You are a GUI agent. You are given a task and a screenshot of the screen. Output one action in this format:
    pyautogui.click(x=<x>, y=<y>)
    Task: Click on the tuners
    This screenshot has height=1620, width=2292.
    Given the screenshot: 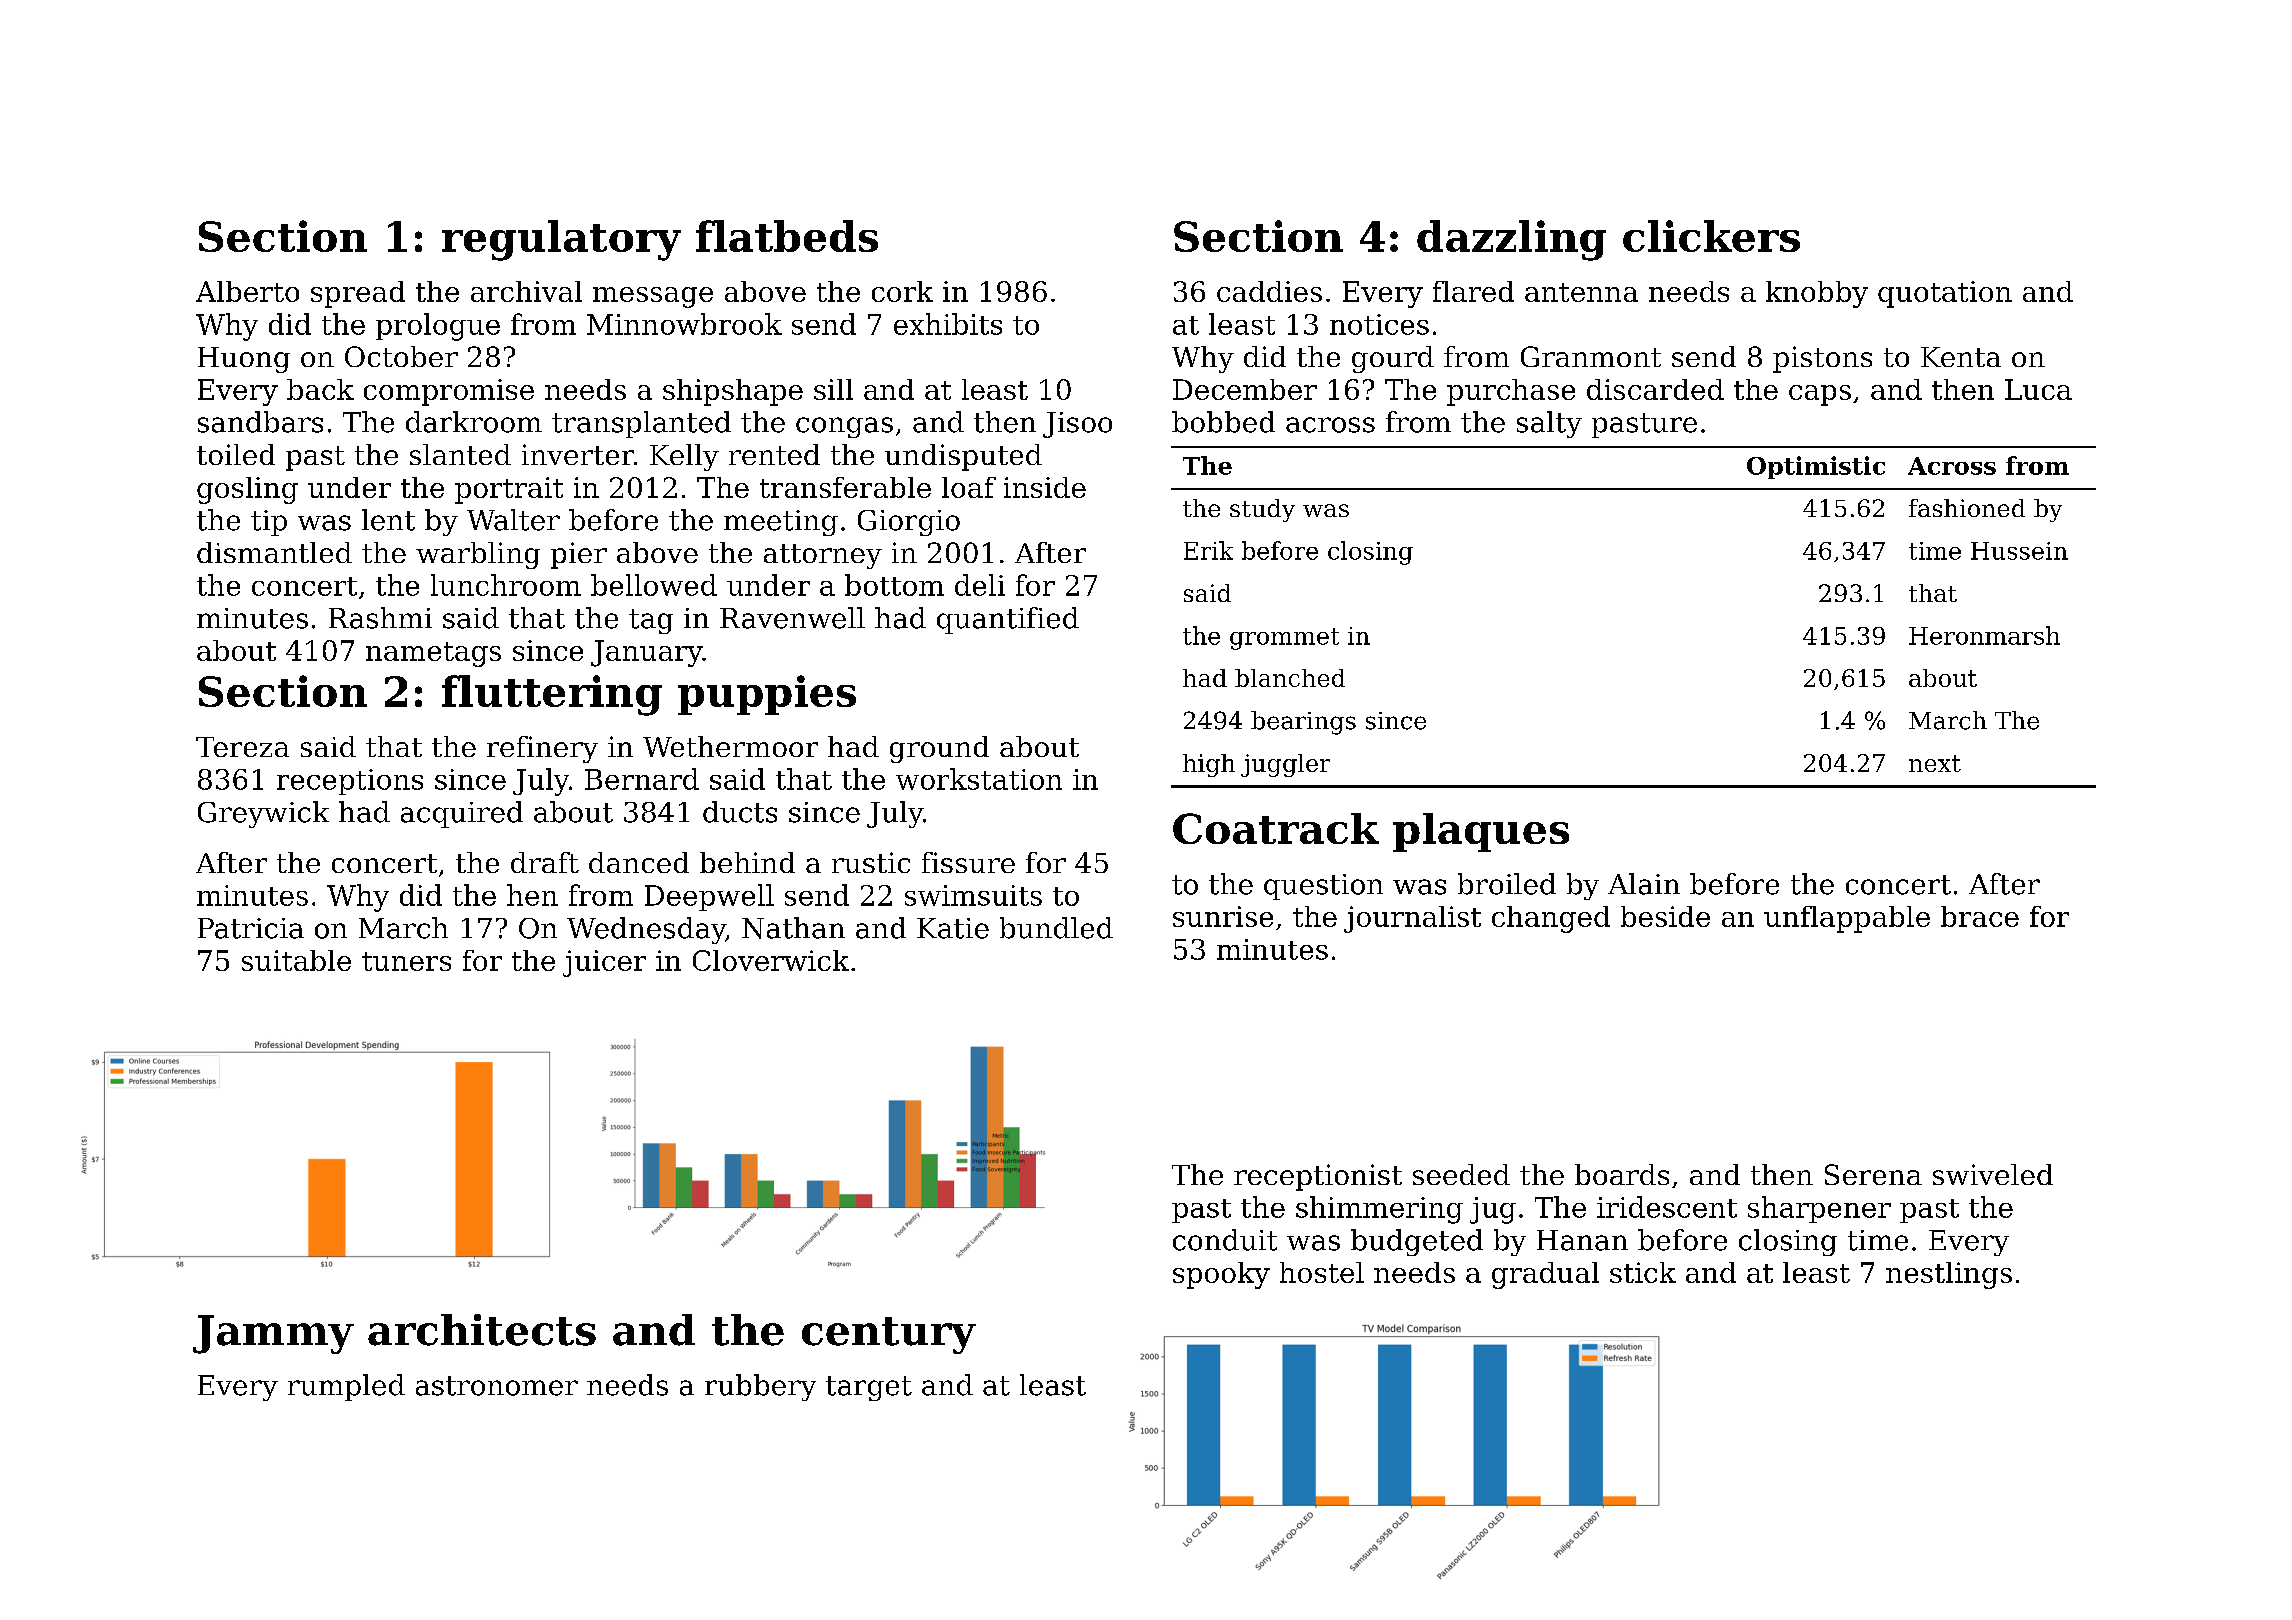 What is the action you would take?
    pyautogui.click(x=406, y=961)
